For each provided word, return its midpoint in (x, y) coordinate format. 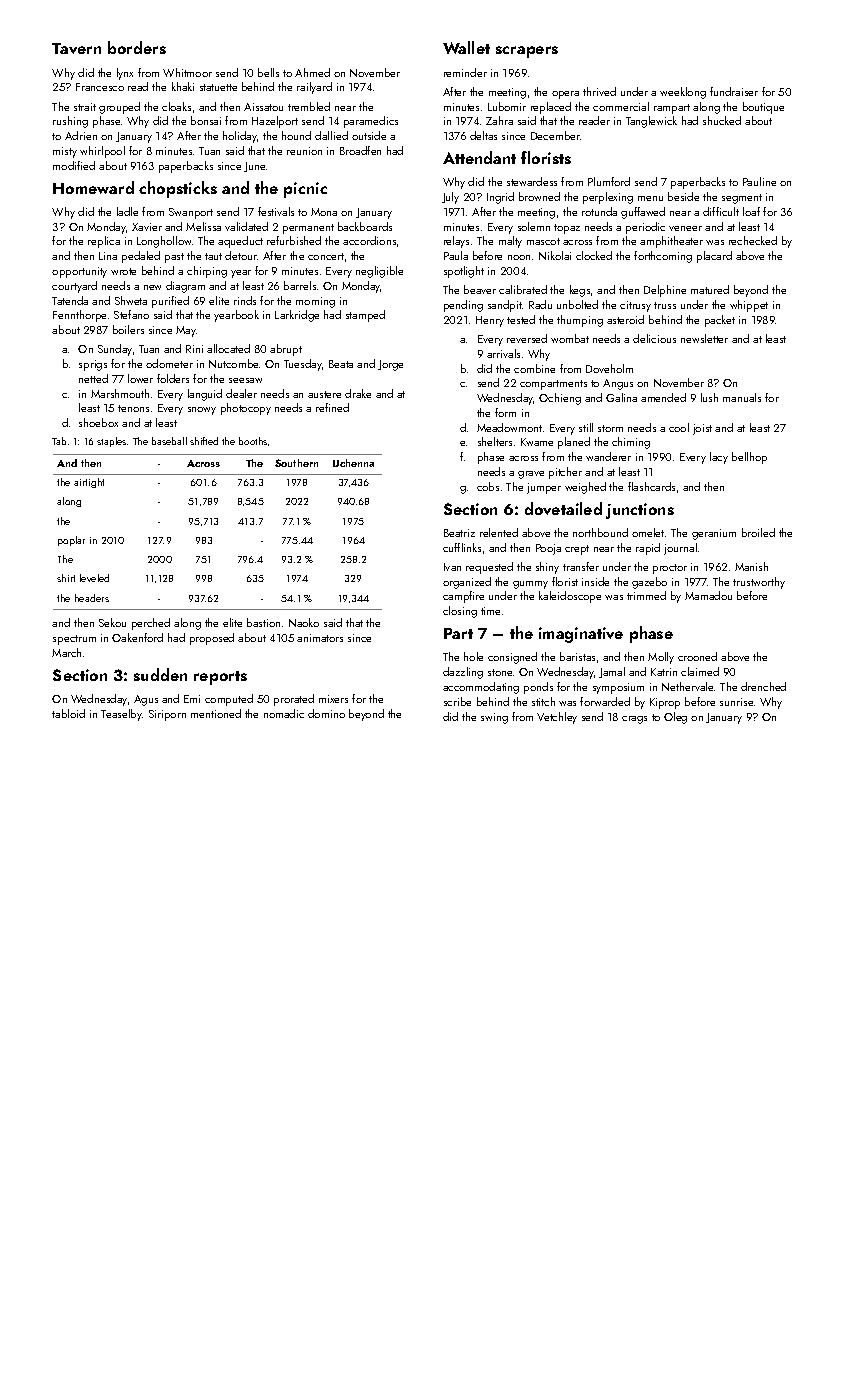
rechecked (753, 240)
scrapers (527, 52)
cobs (488, 486)
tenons (133, 408)
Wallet (466, 47)
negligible (379, 272)
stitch (543, 701)
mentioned (216, 713)
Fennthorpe (79, 316)
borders (137, 47)
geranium (714, 534)
